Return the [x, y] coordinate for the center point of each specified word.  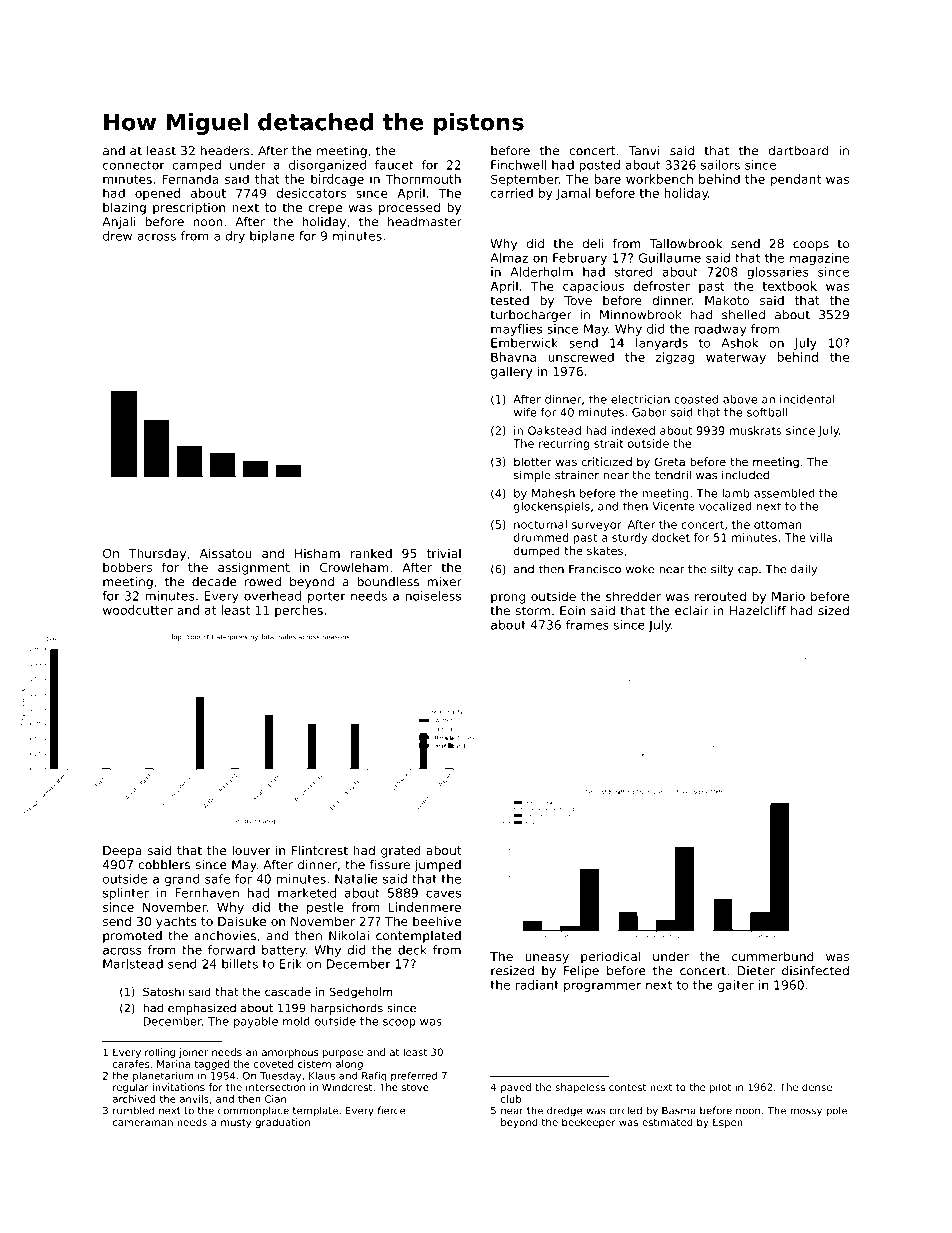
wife [525, 412]
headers [225, 151]
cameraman [143, 1123]
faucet [394, 165]
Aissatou [226, 553]
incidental [807, 399]
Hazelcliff [758, 611]
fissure [390, 865]
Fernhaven [207, 893]
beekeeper [589, 1123]
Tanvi [644, 151]
